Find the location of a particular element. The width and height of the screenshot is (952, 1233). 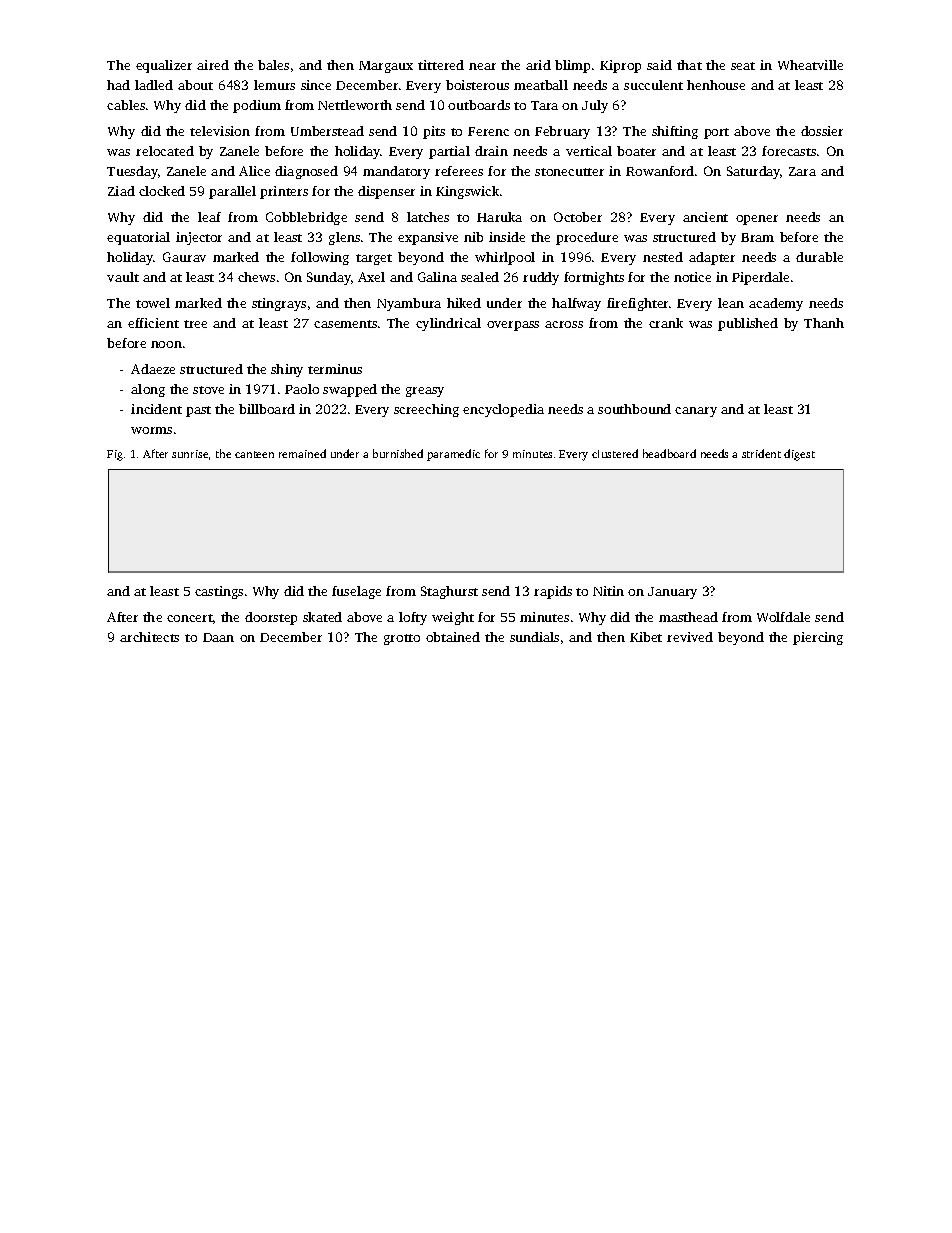

castings is located at coordinates (219, 592).
